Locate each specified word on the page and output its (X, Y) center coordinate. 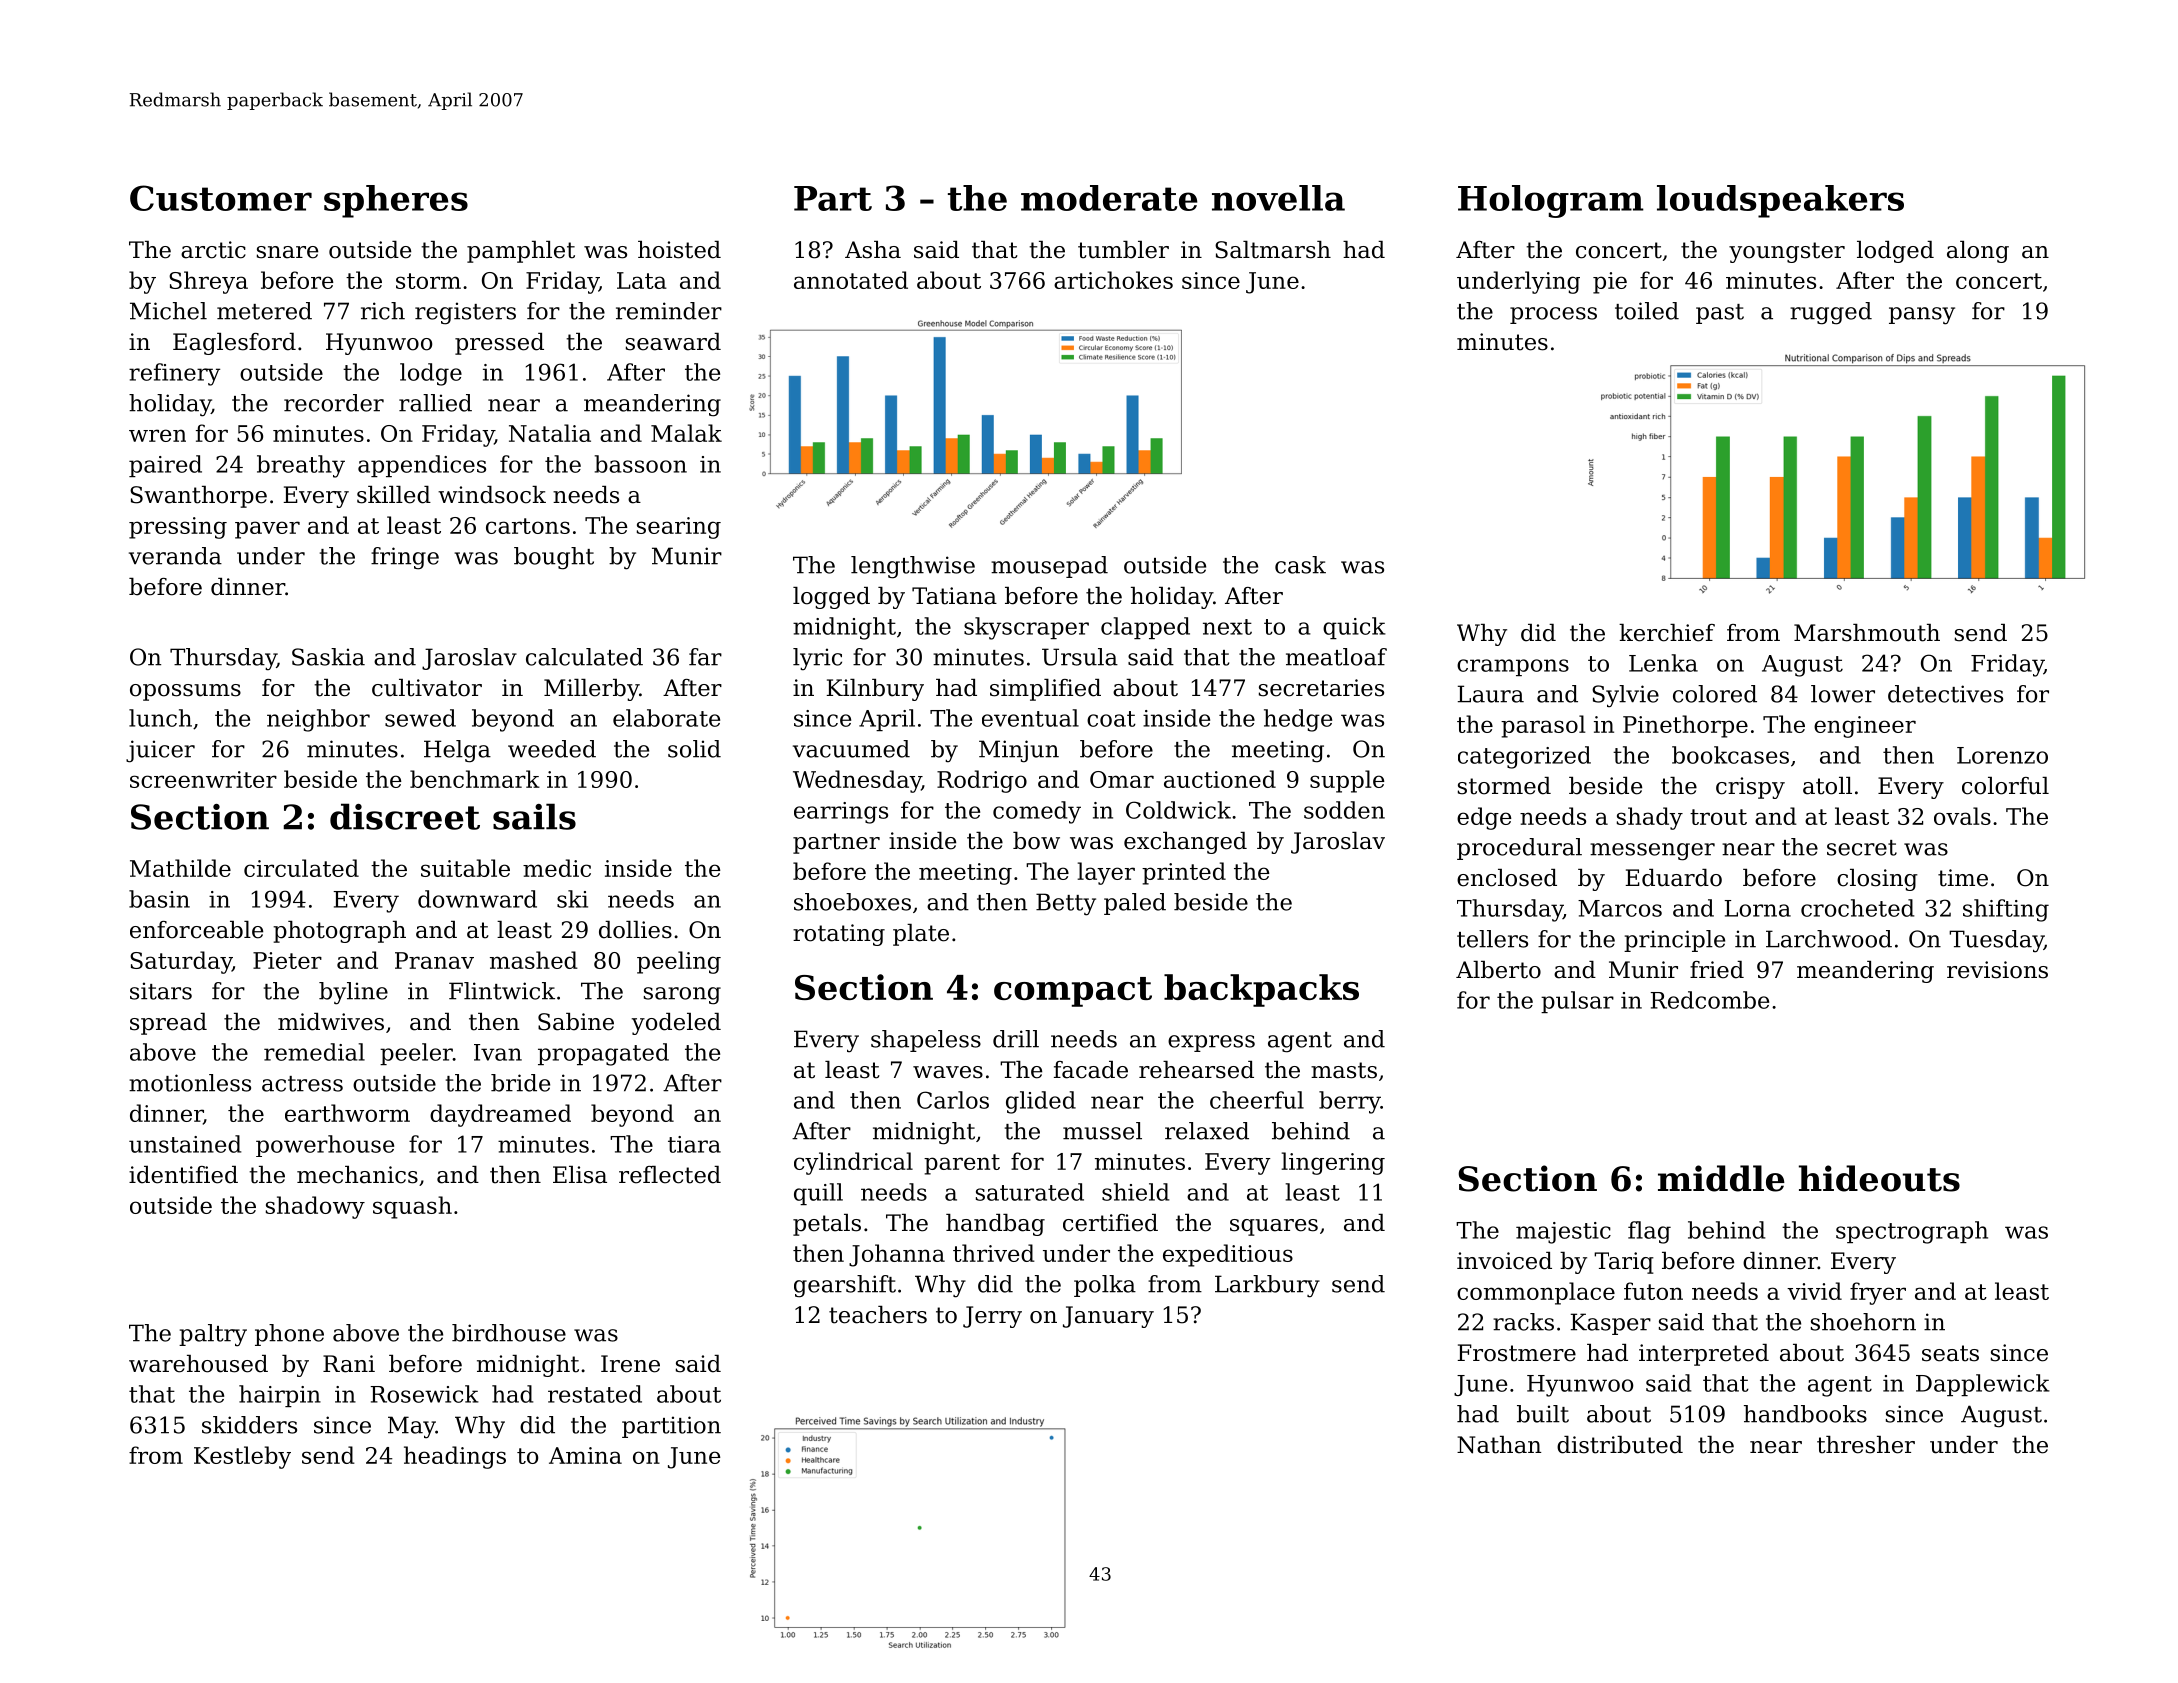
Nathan (1499, 1445)
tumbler (1123, 250)
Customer (221, 198)
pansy (1922, 316)
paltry (213, 1335)
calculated (584, 657)
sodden (1344, 810)
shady (1650, 818)
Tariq (1624, 1263)
